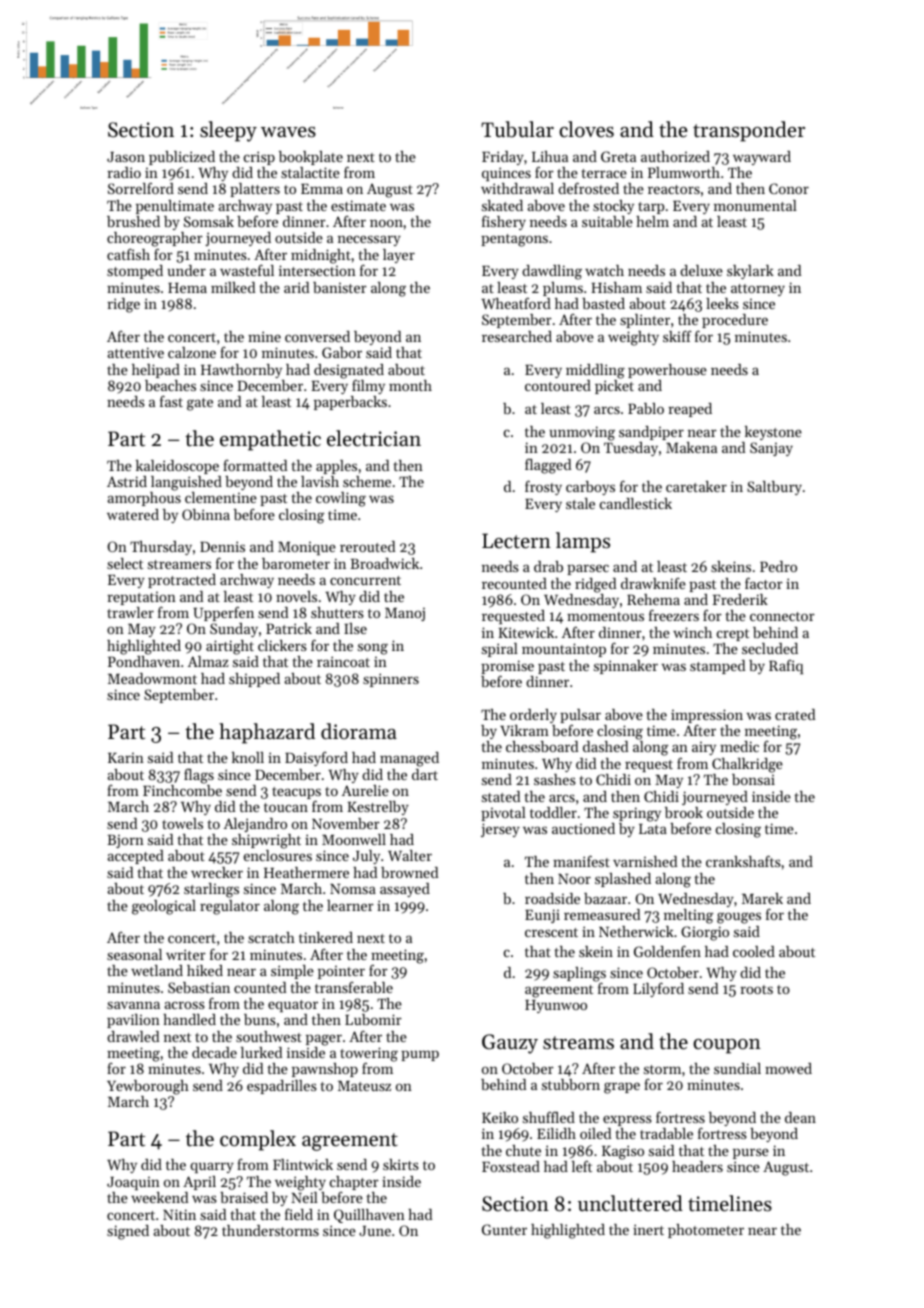  Describe the element at coordinates (299, 1214) in the screenshot. I see `field` at that location.
